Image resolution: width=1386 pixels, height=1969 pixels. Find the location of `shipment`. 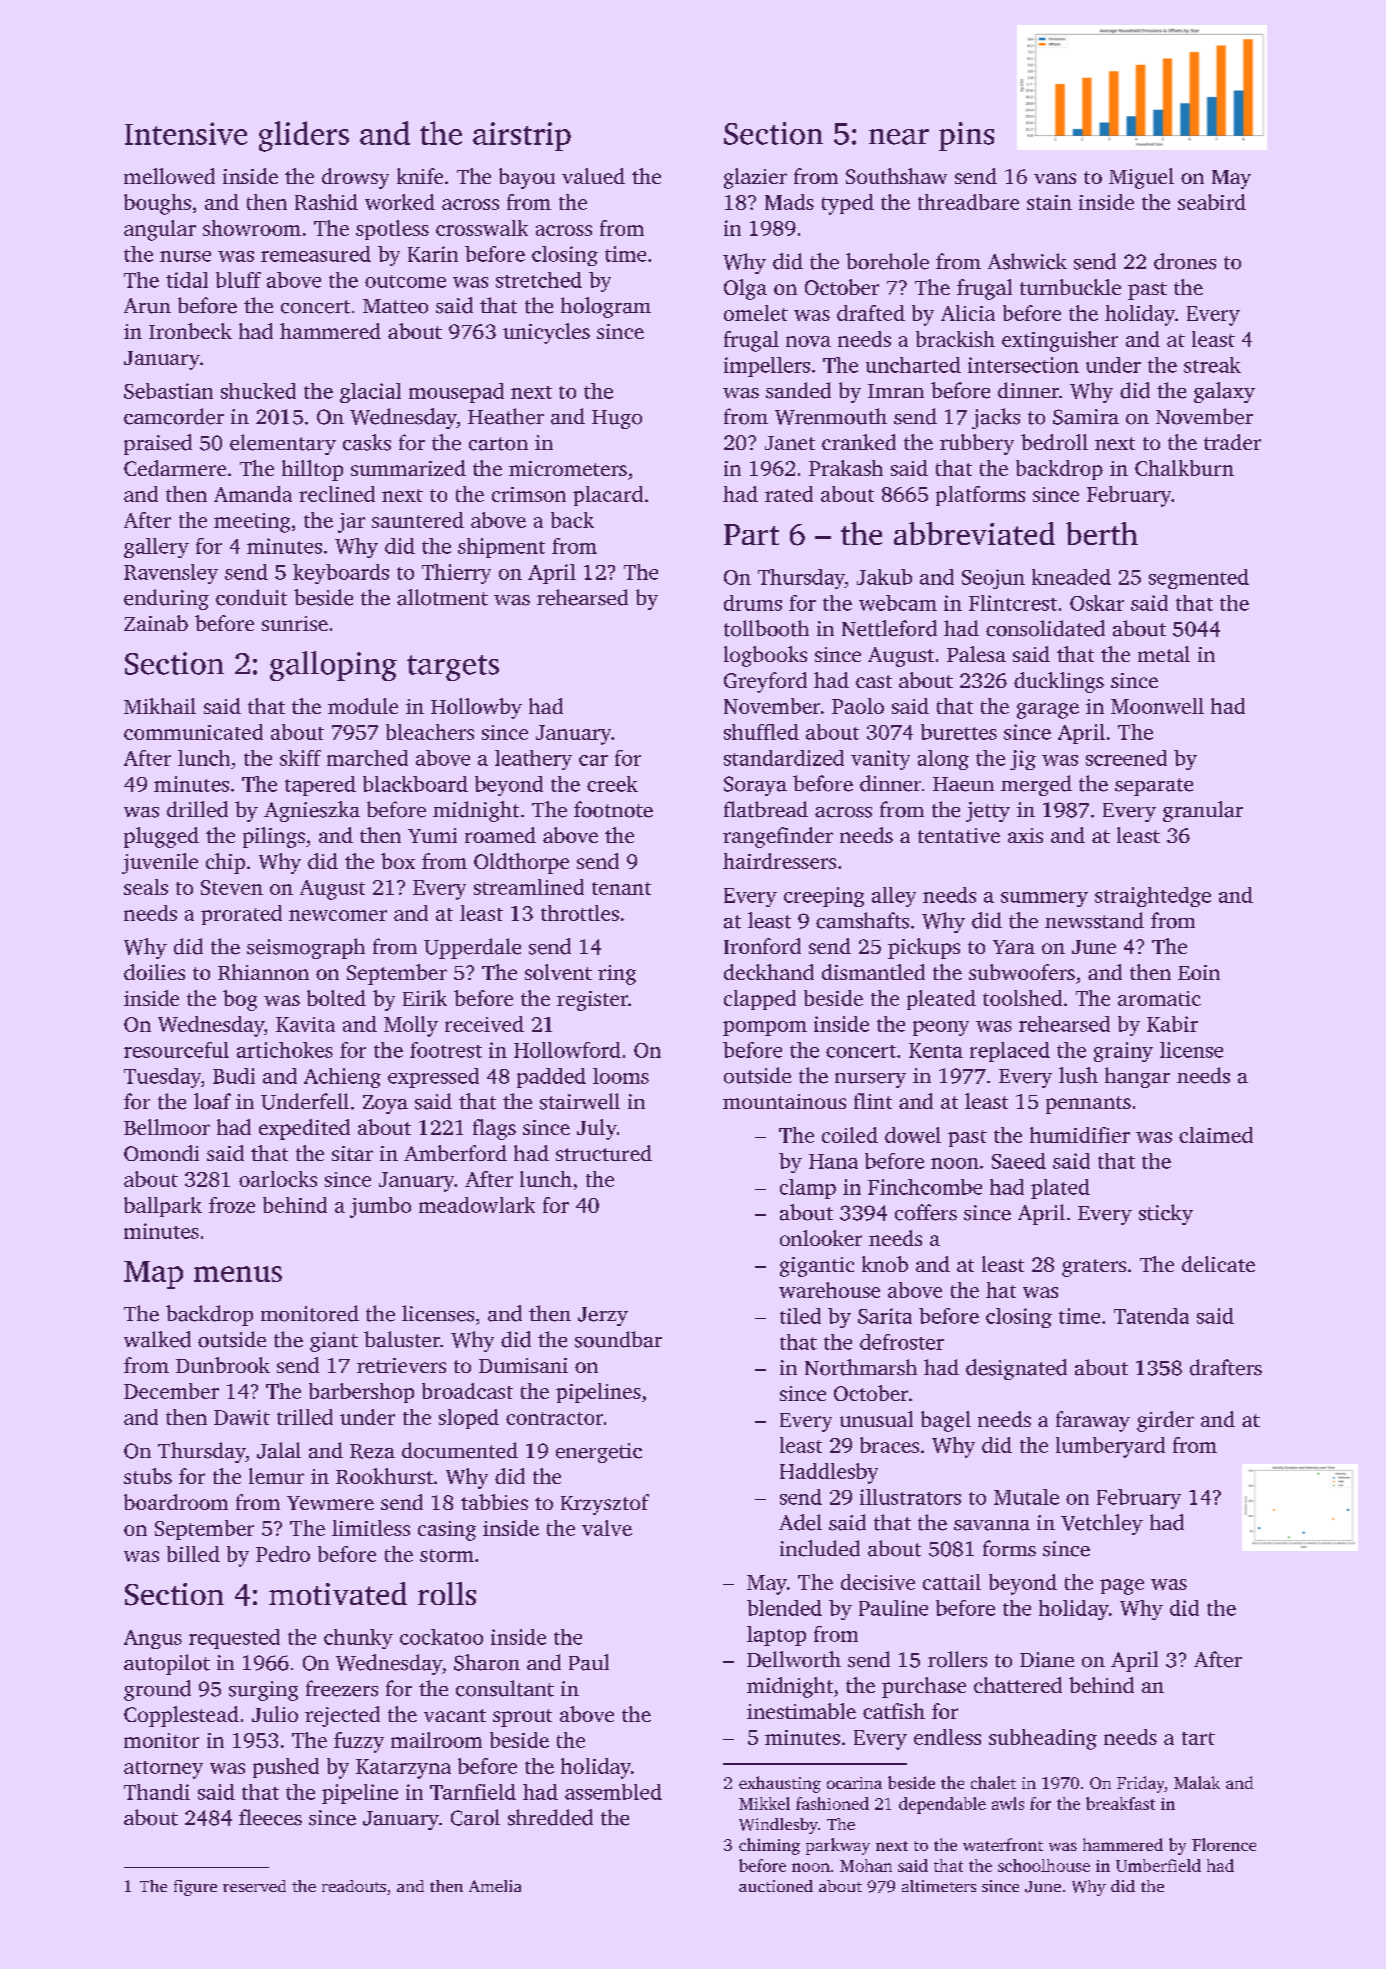

shipment is located at coordinates (501, 548).
